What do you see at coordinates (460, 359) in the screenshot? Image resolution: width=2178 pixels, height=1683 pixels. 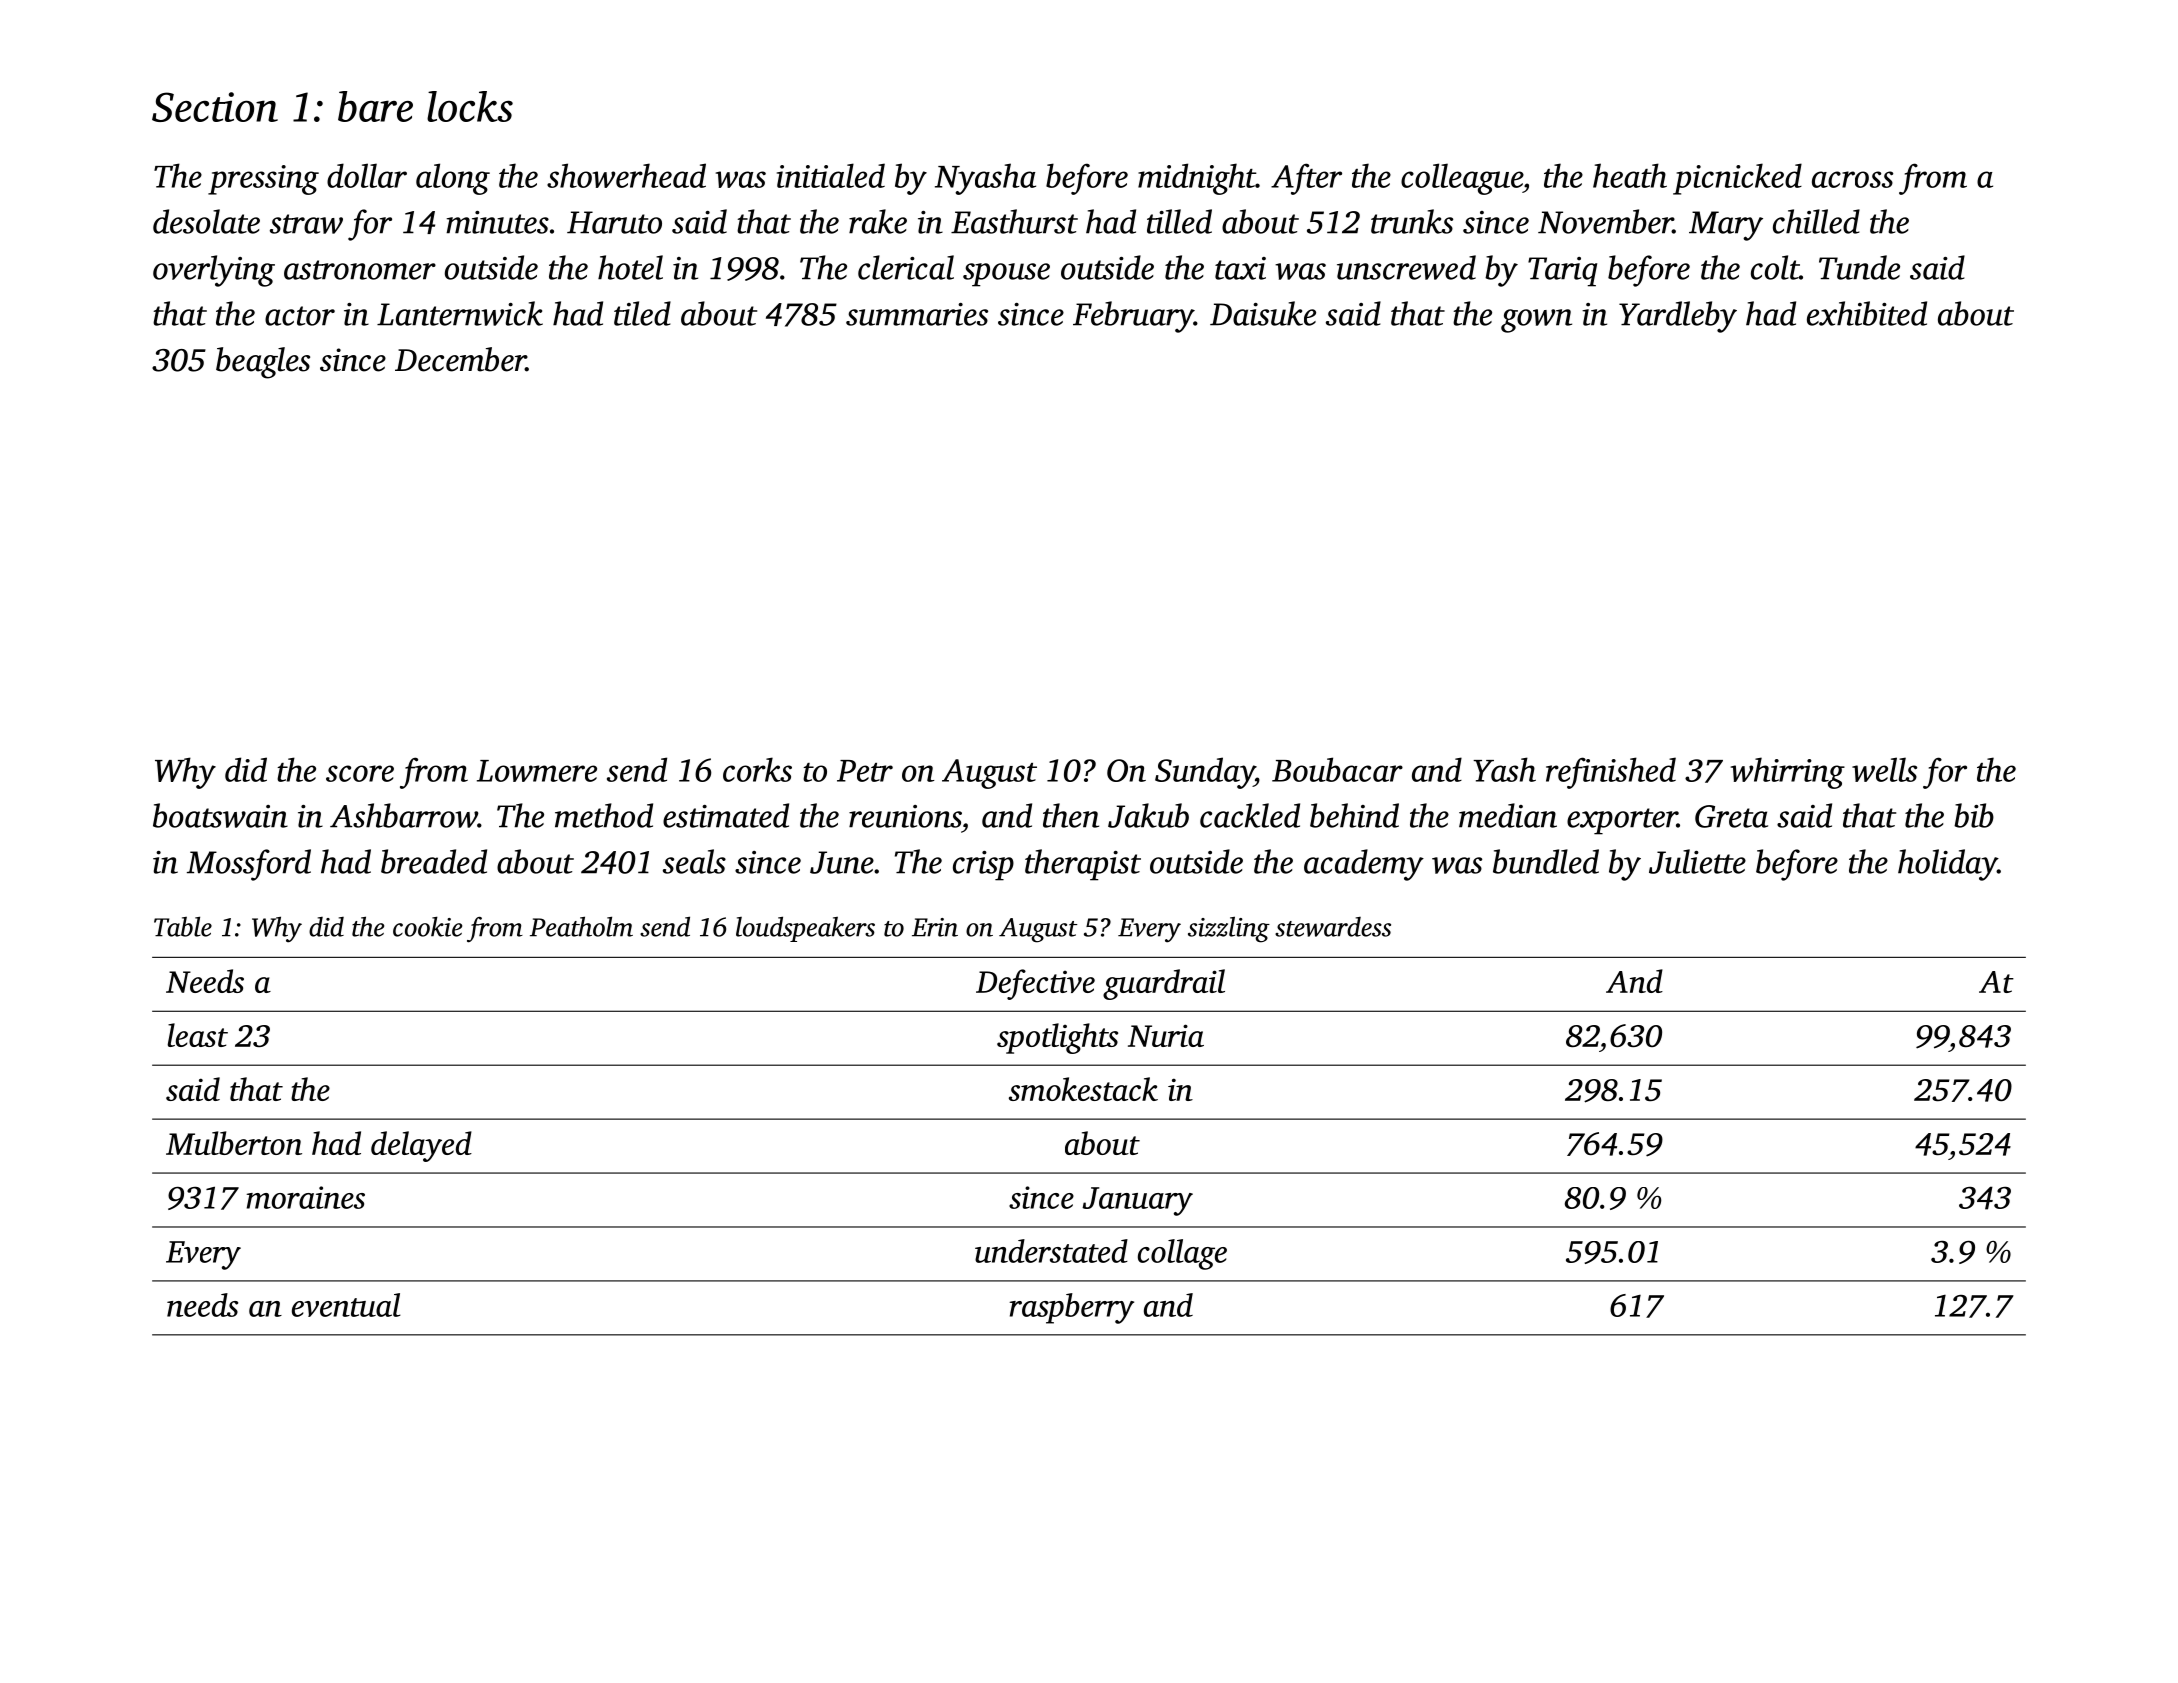 I see `December` at bounding box center [460, 359].
